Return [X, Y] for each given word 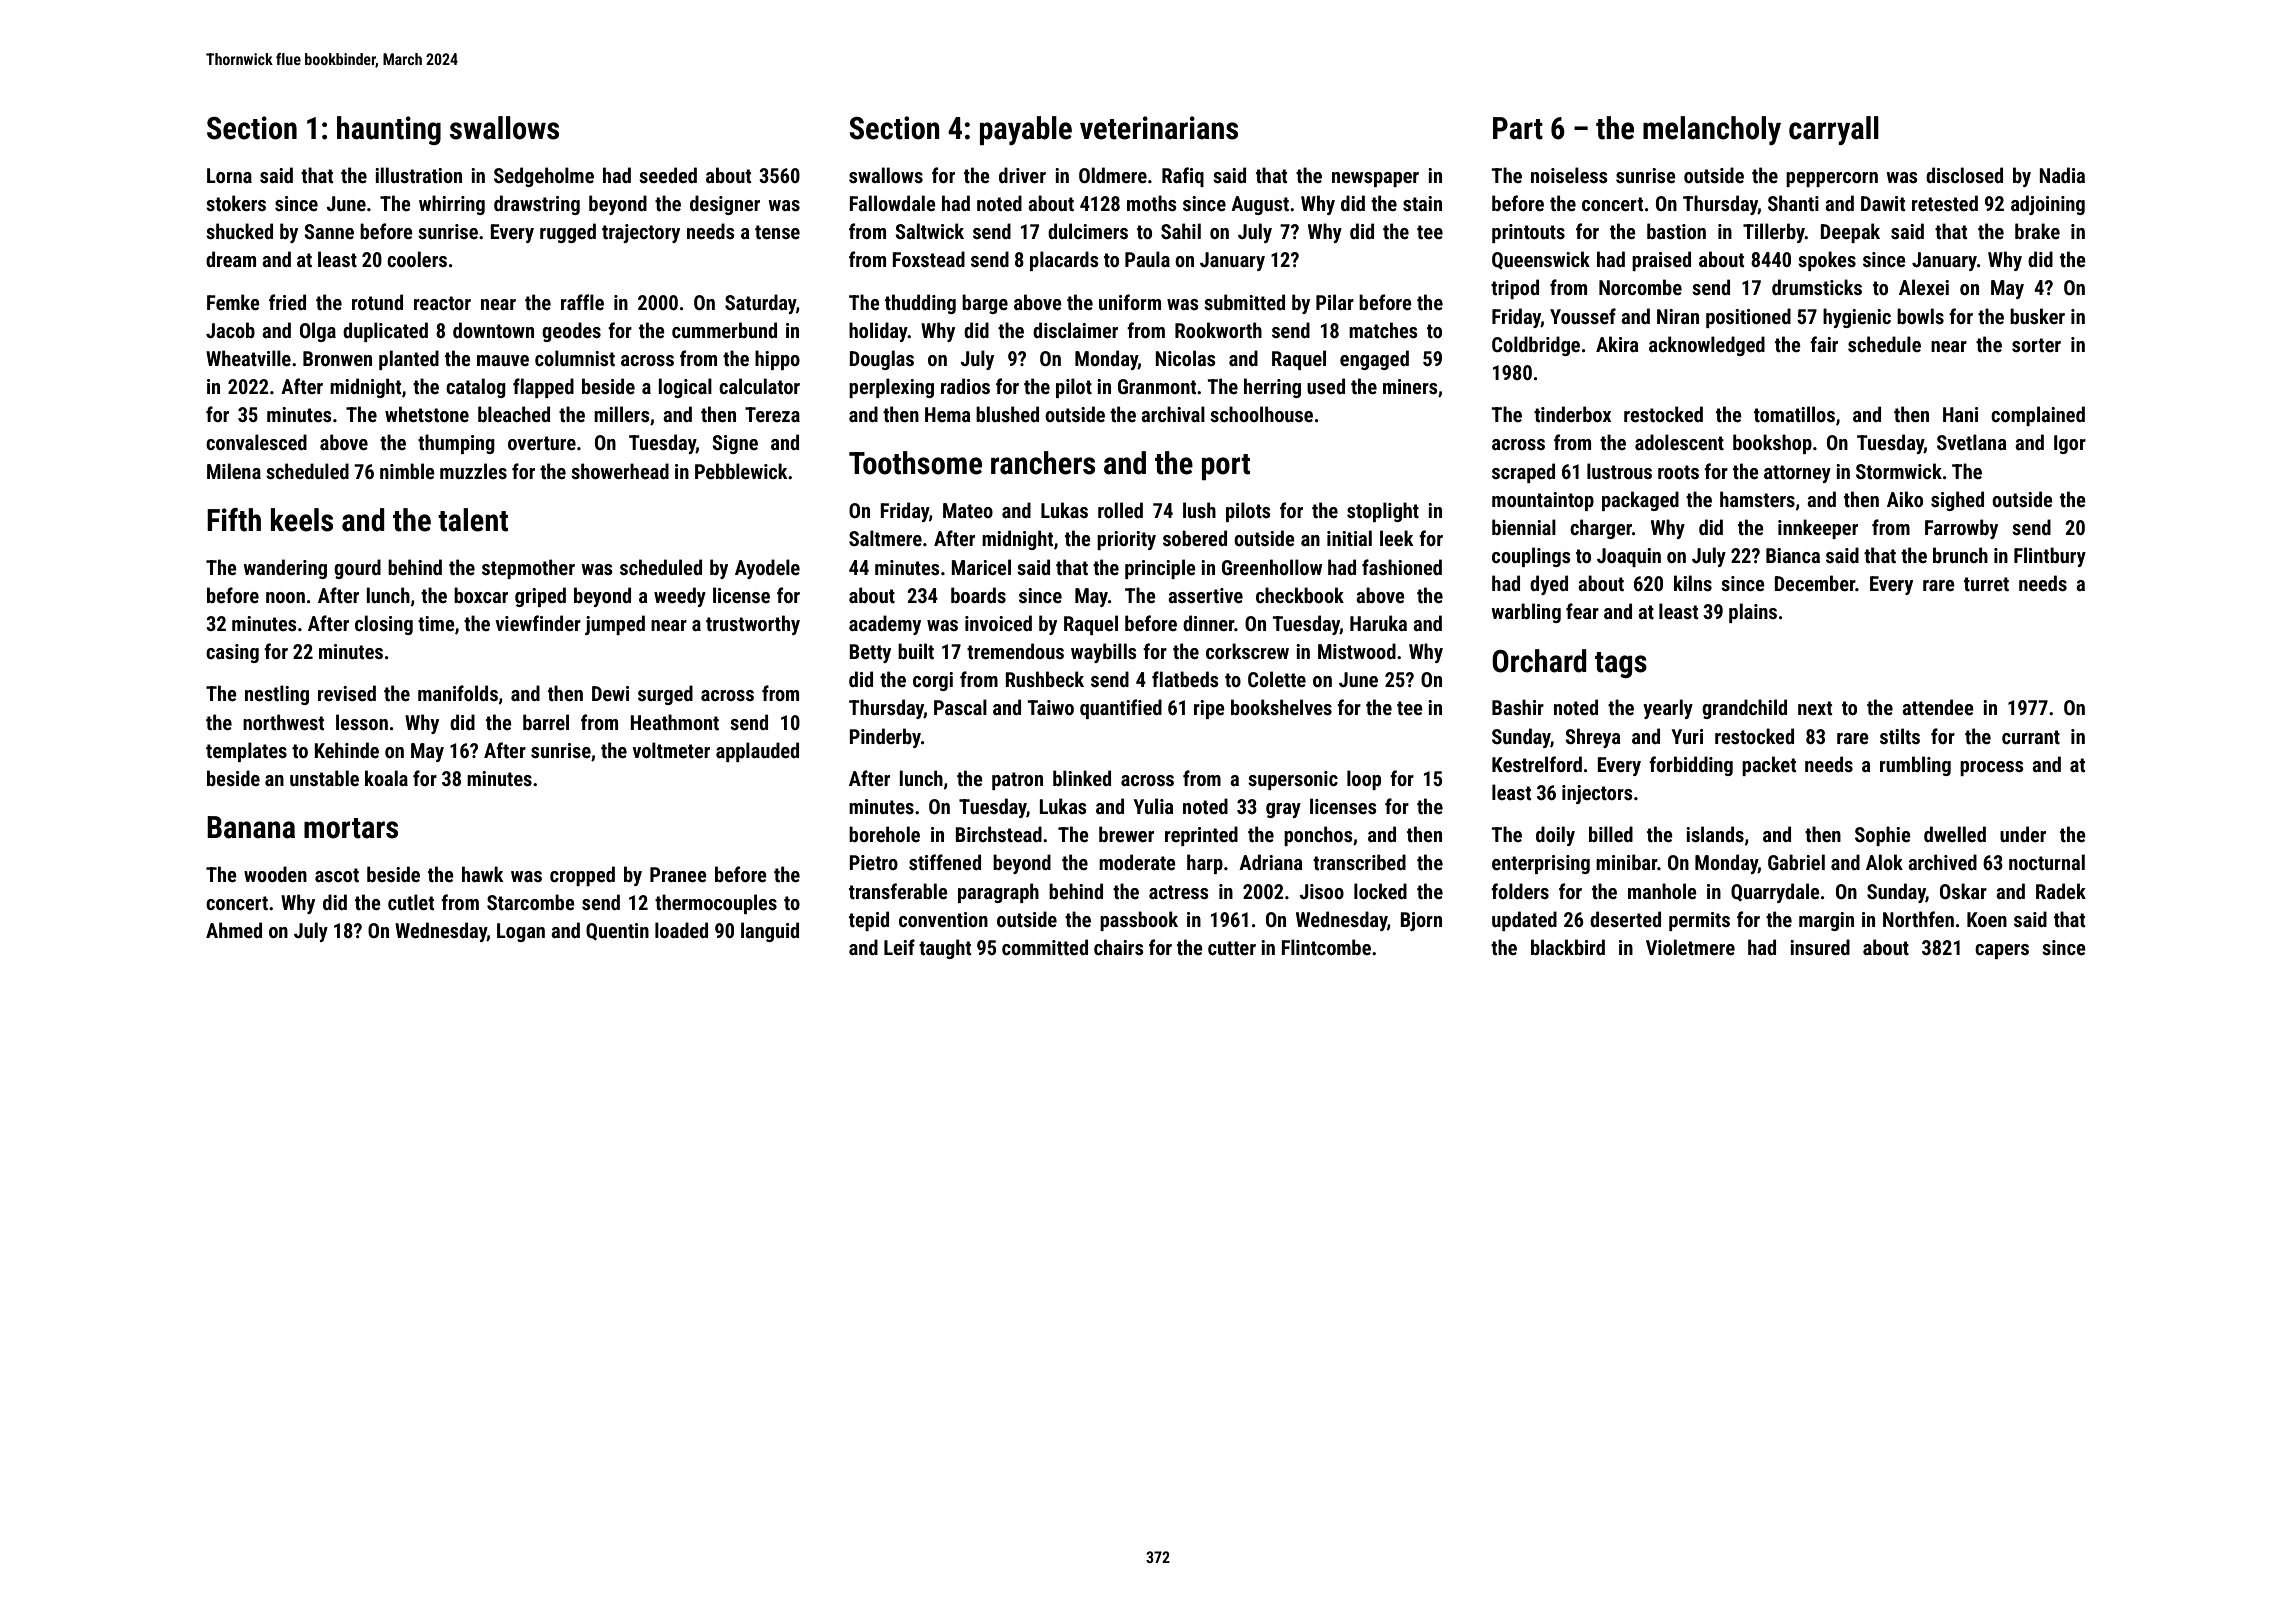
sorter [2036, 345]
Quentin [617, 932]
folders [1520, 891]
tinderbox [1572, 414]
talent [473, 520]
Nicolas [1185, 358]
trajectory [641, 233]
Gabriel [1796, 862]
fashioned [1402, 567]
